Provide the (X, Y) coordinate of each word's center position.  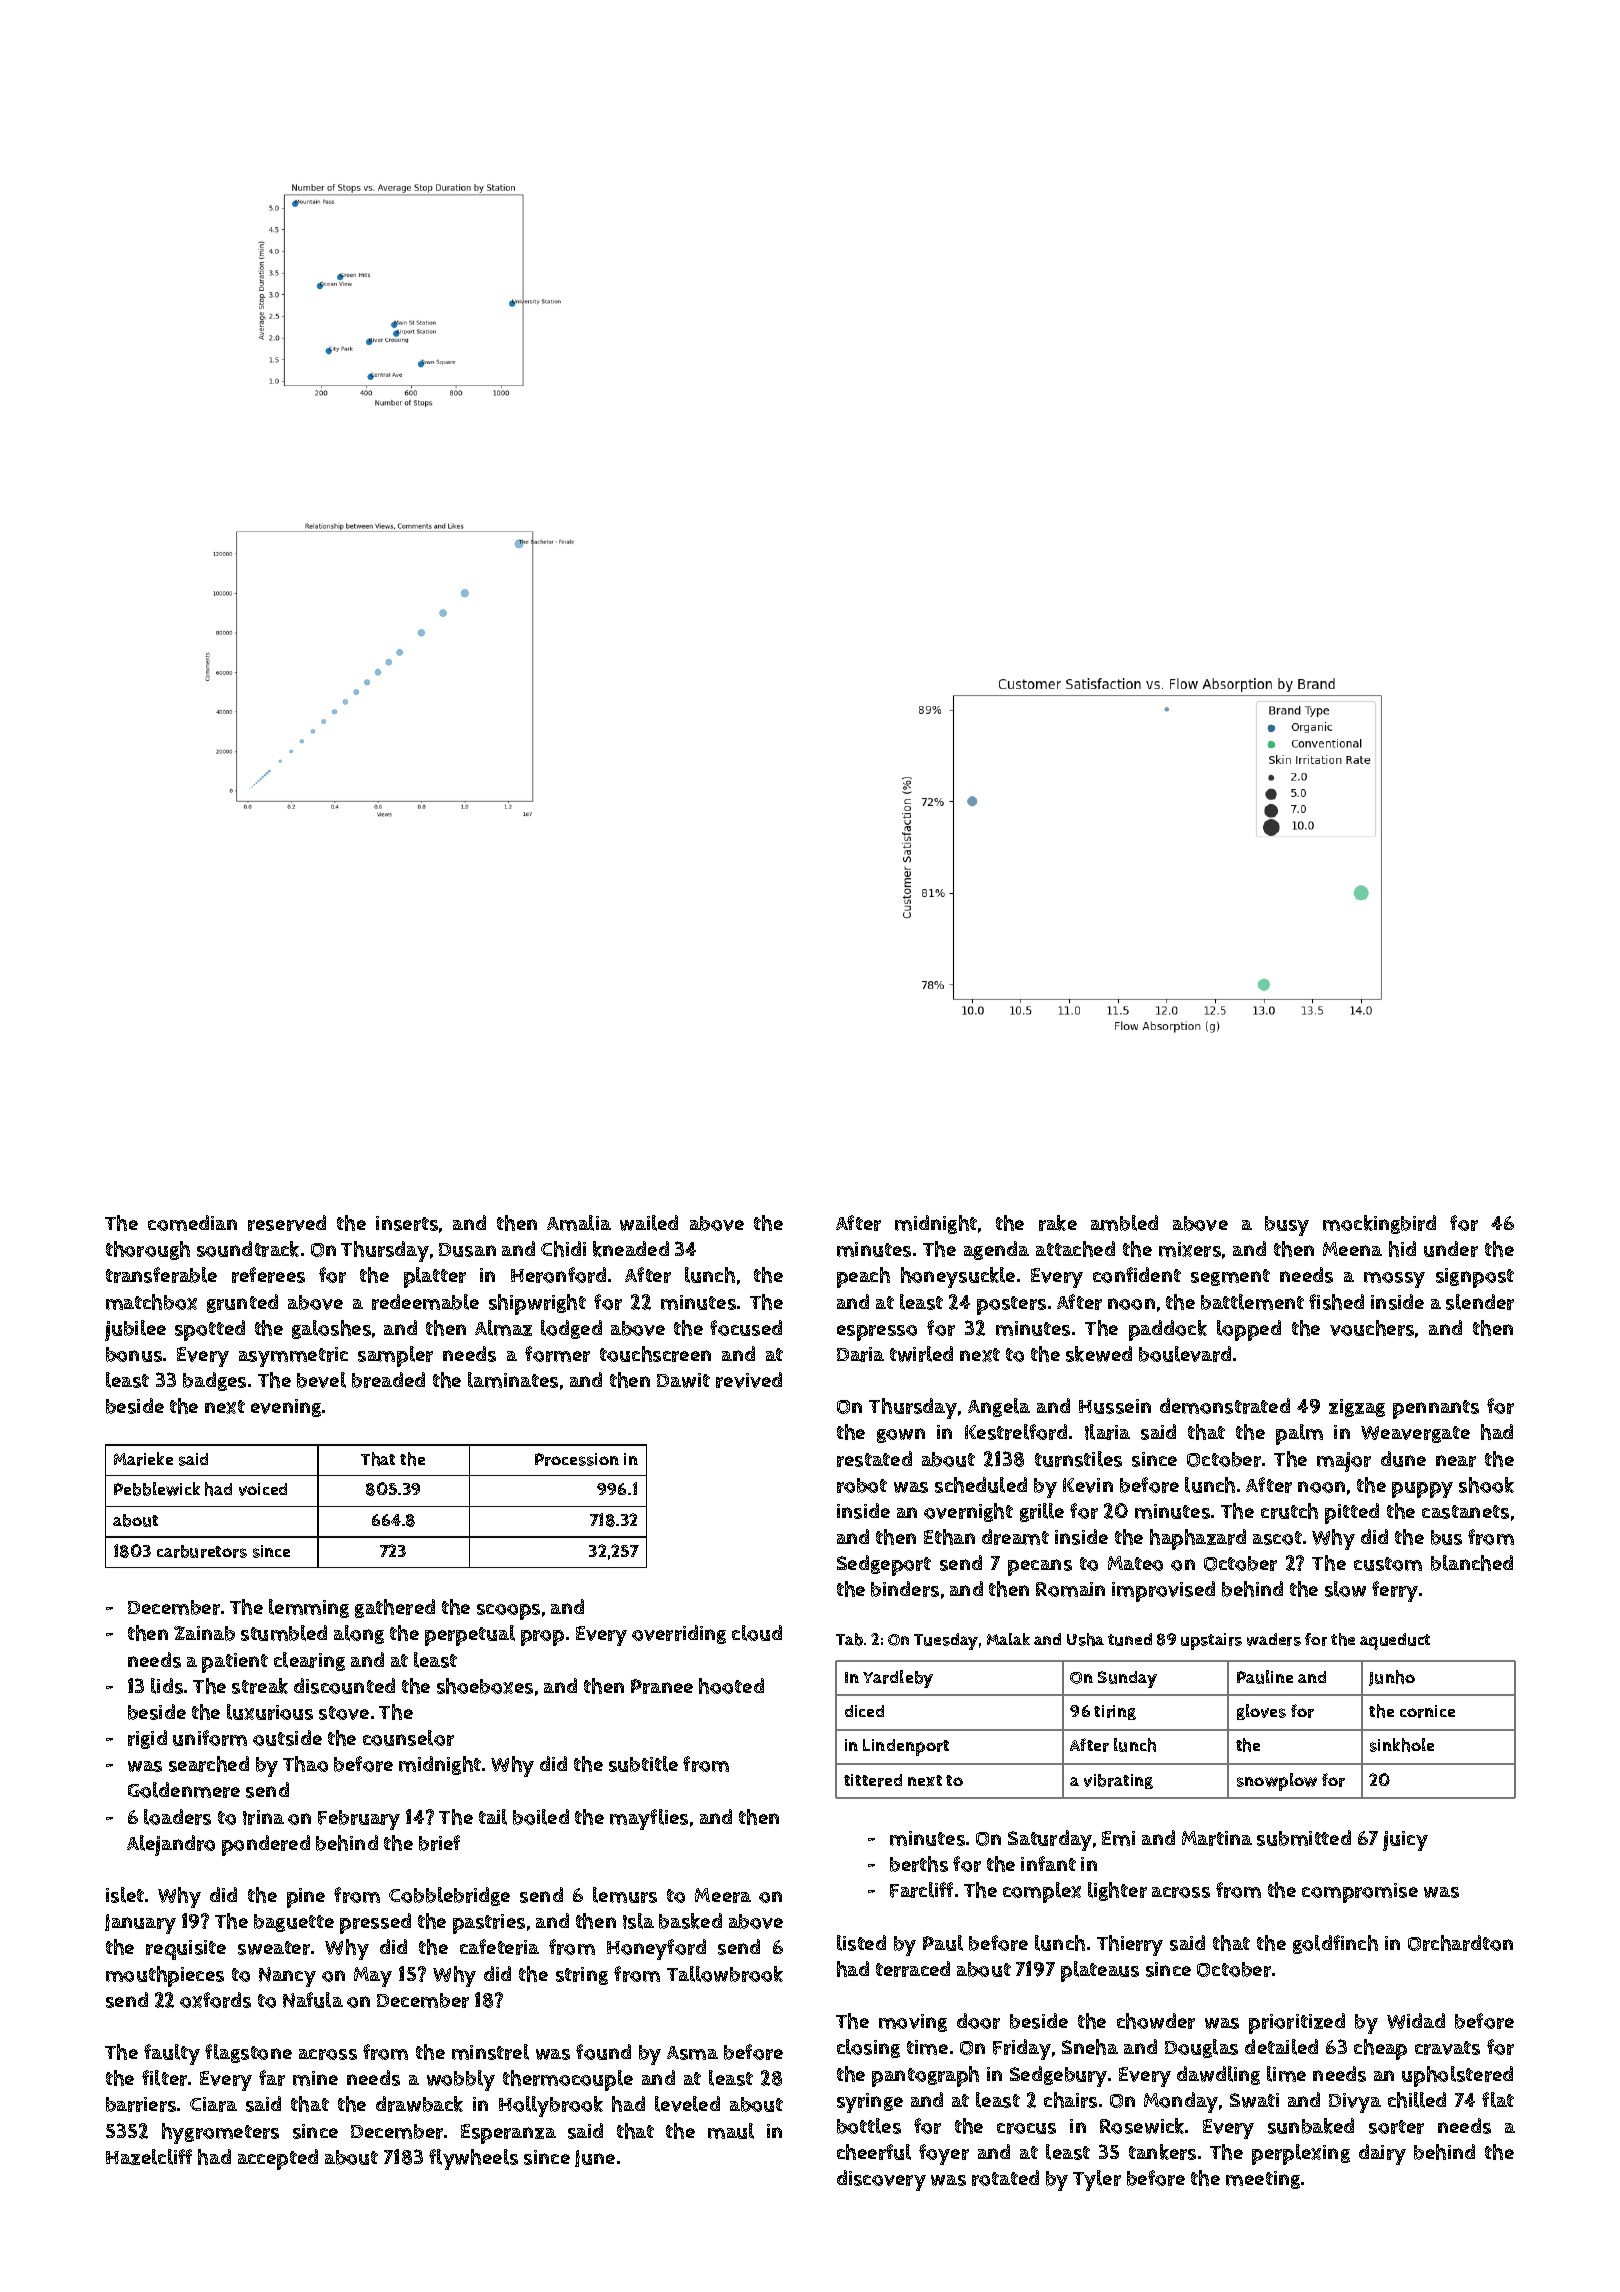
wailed (649, 1223)
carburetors (202, 1551)
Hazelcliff (149, 2157)
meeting (1263, 2180)
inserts (407, 1223)
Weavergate (1415, 1434)
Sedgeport (884, 1565)
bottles (869, 2126)
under (1451, 1249)
